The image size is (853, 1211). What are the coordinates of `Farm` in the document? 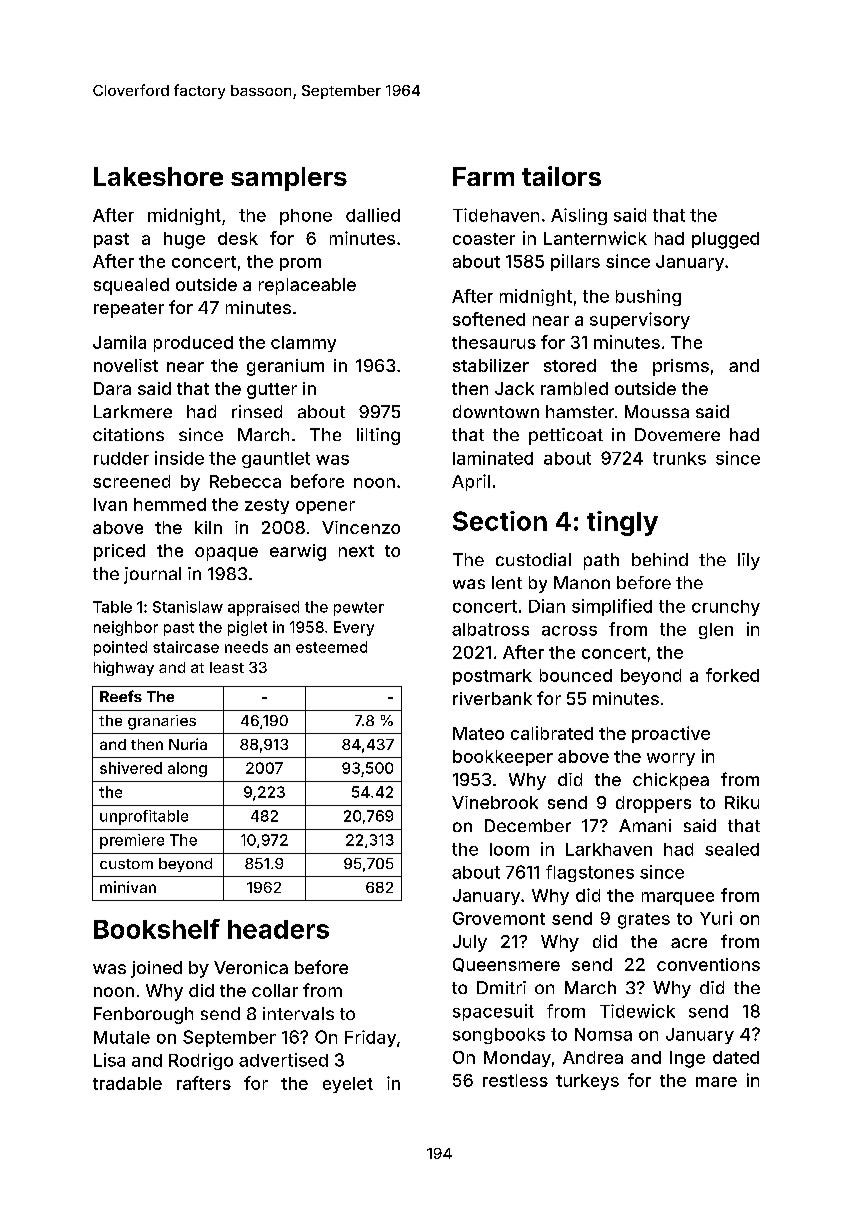 It's located at (483, 176).
